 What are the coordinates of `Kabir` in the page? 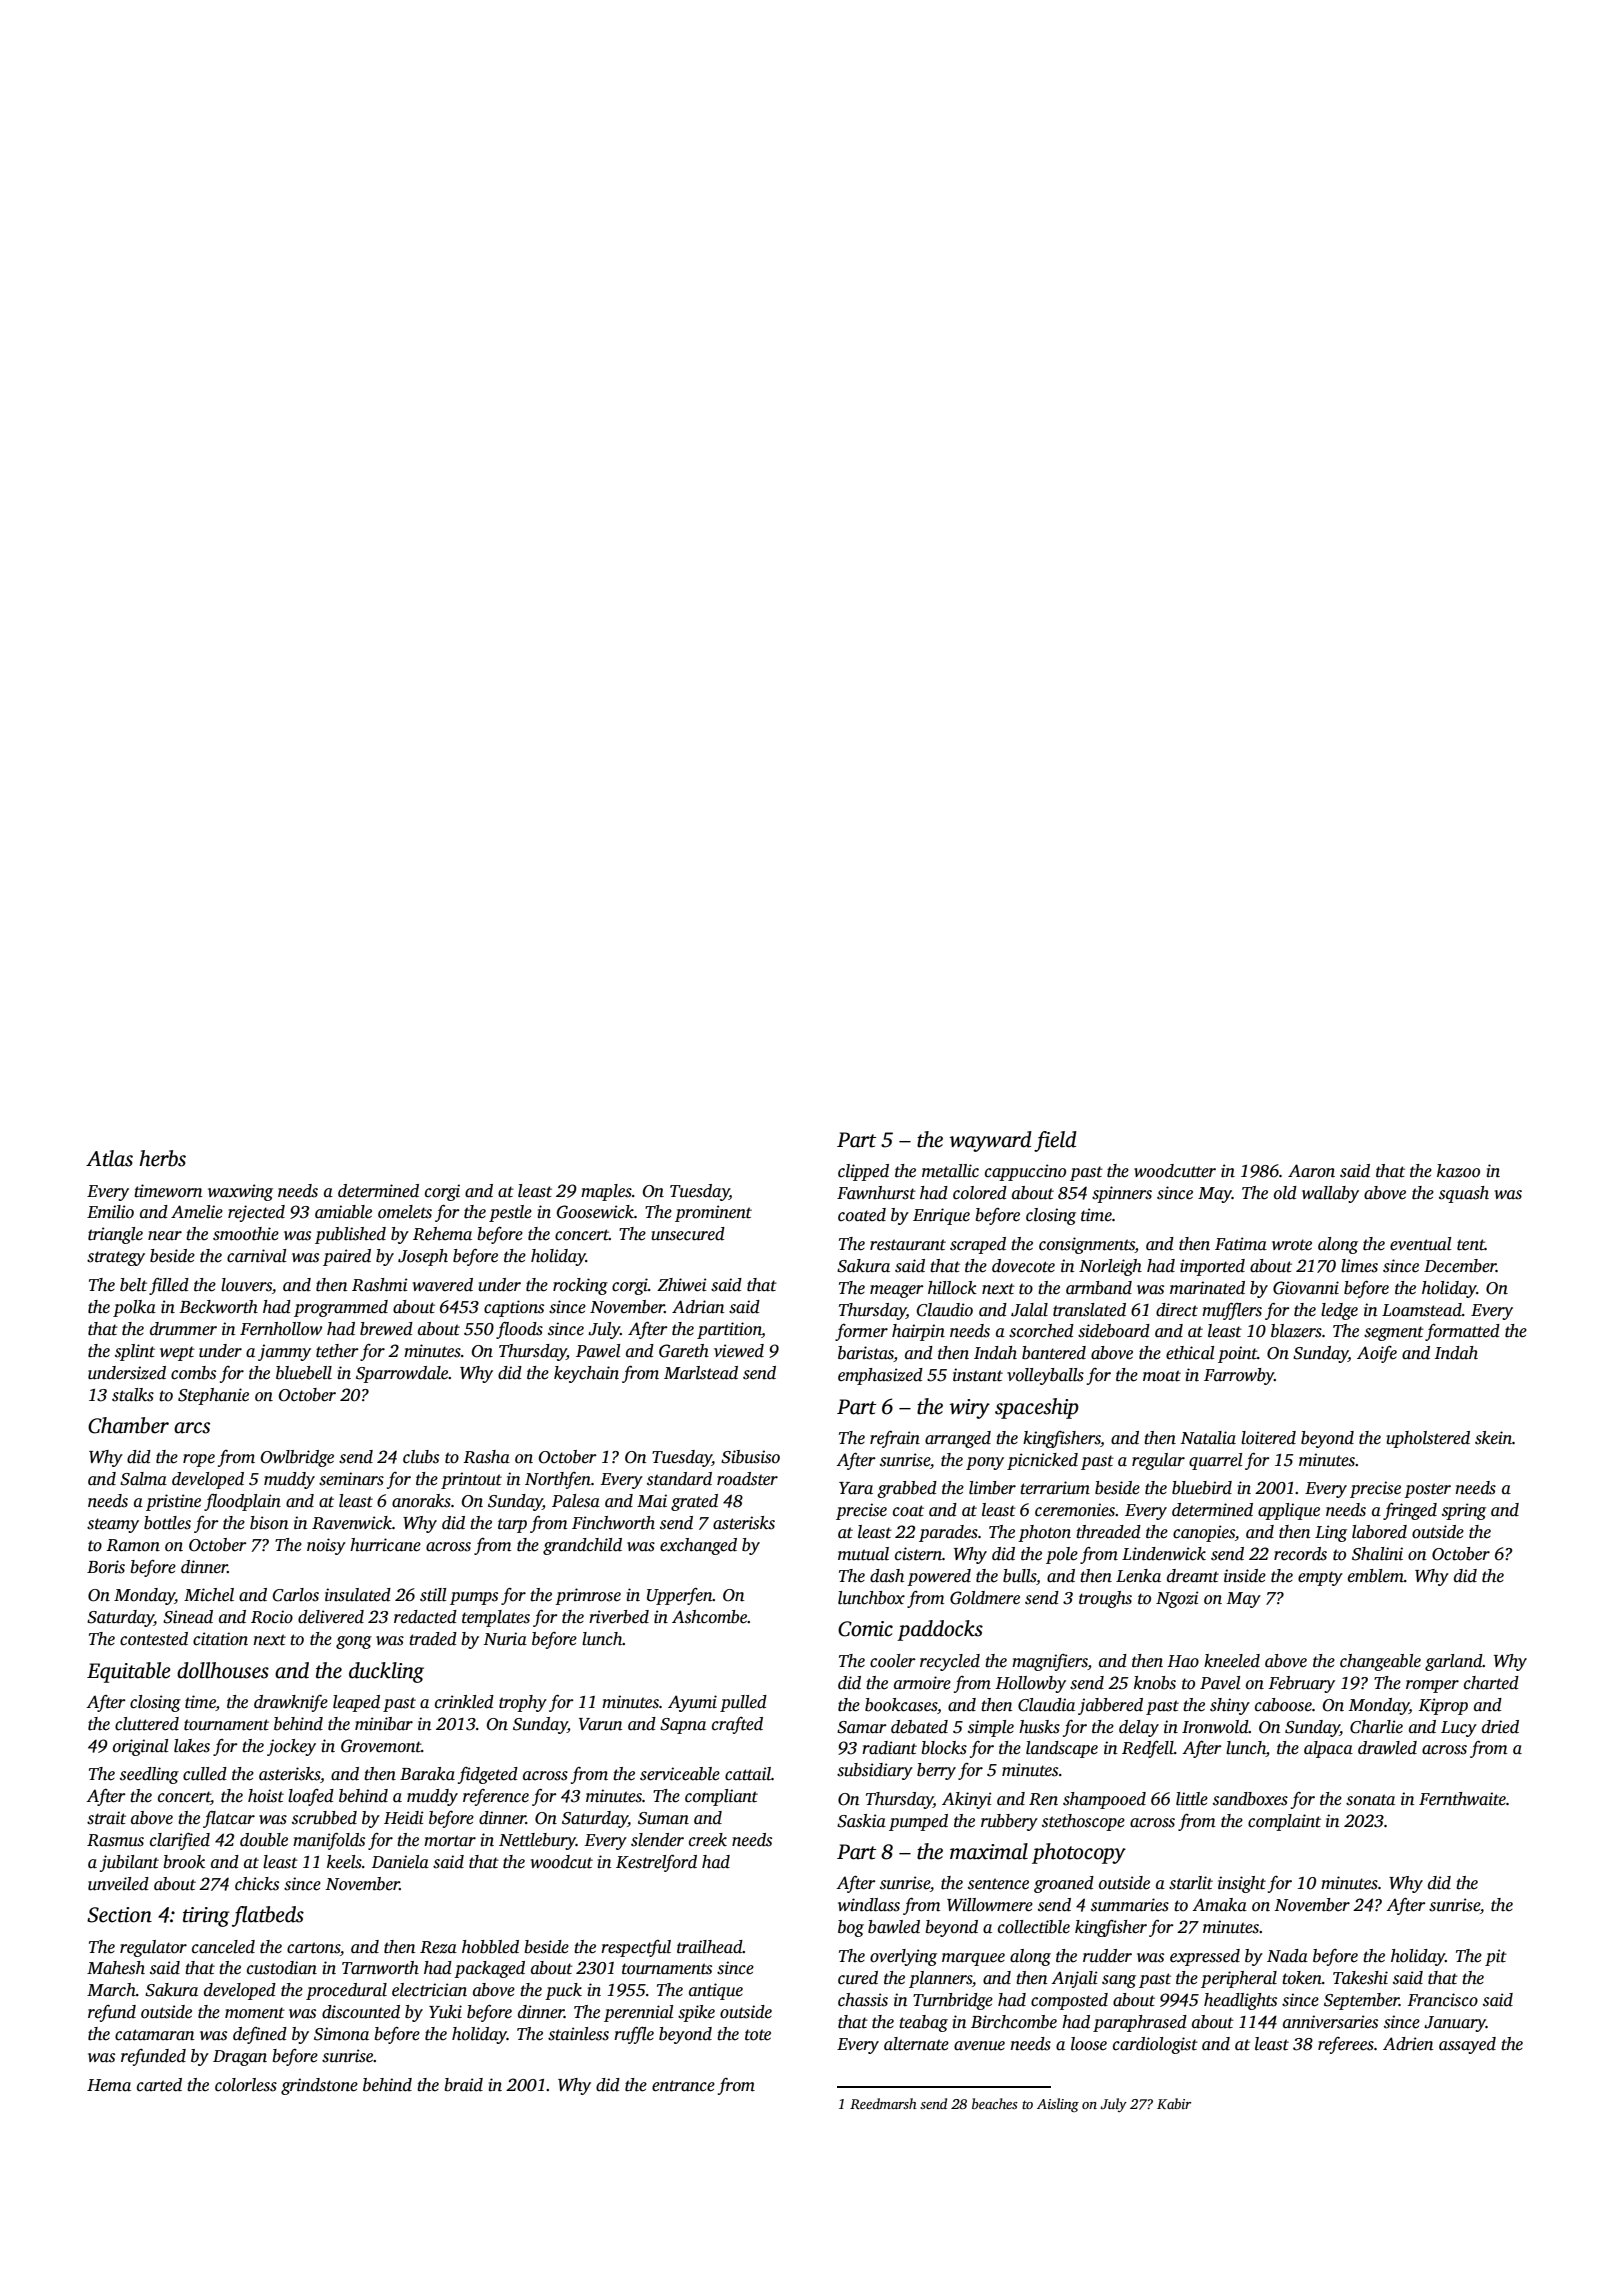 It's located at (1174, 2103).
